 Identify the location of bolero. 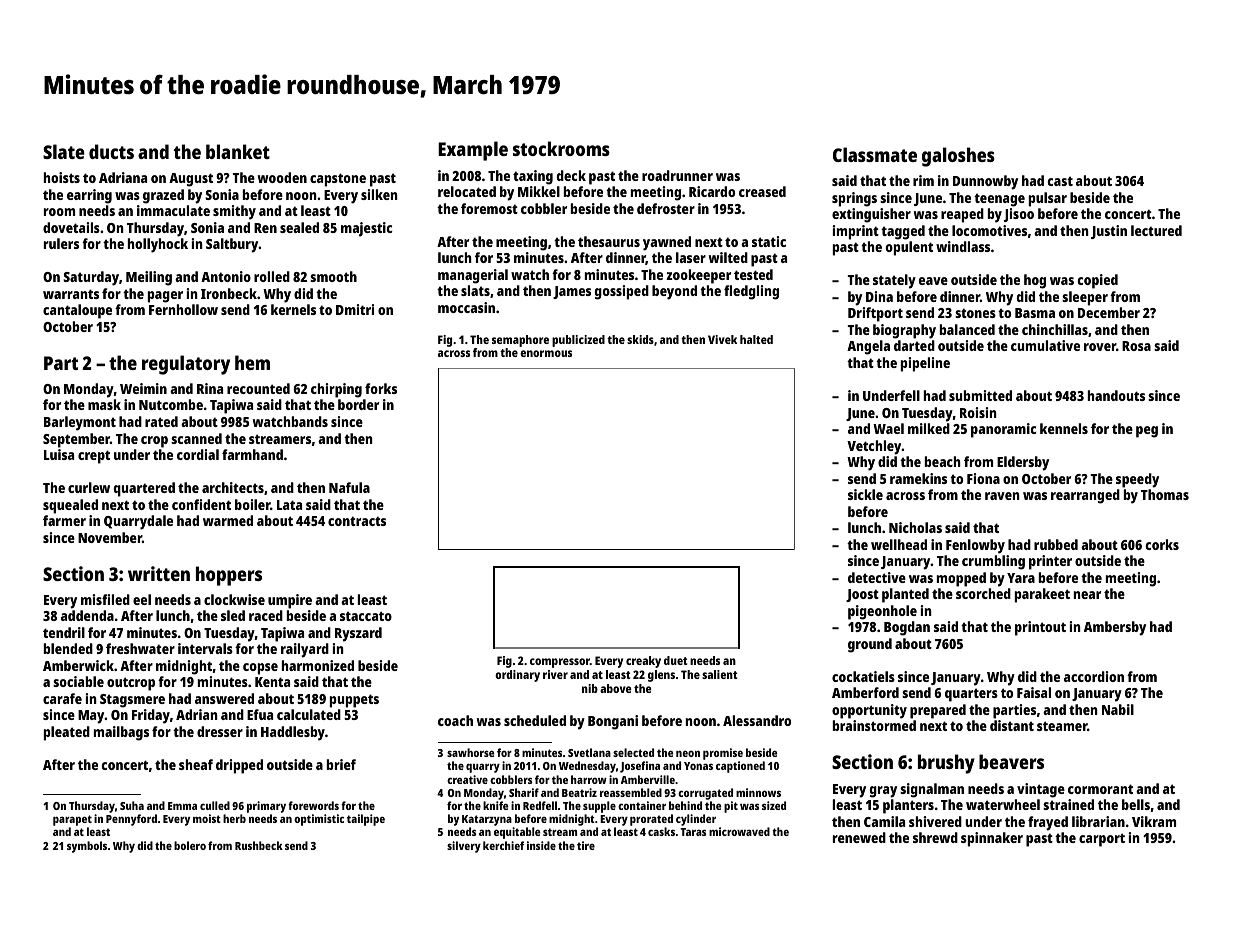
(190, 845).
